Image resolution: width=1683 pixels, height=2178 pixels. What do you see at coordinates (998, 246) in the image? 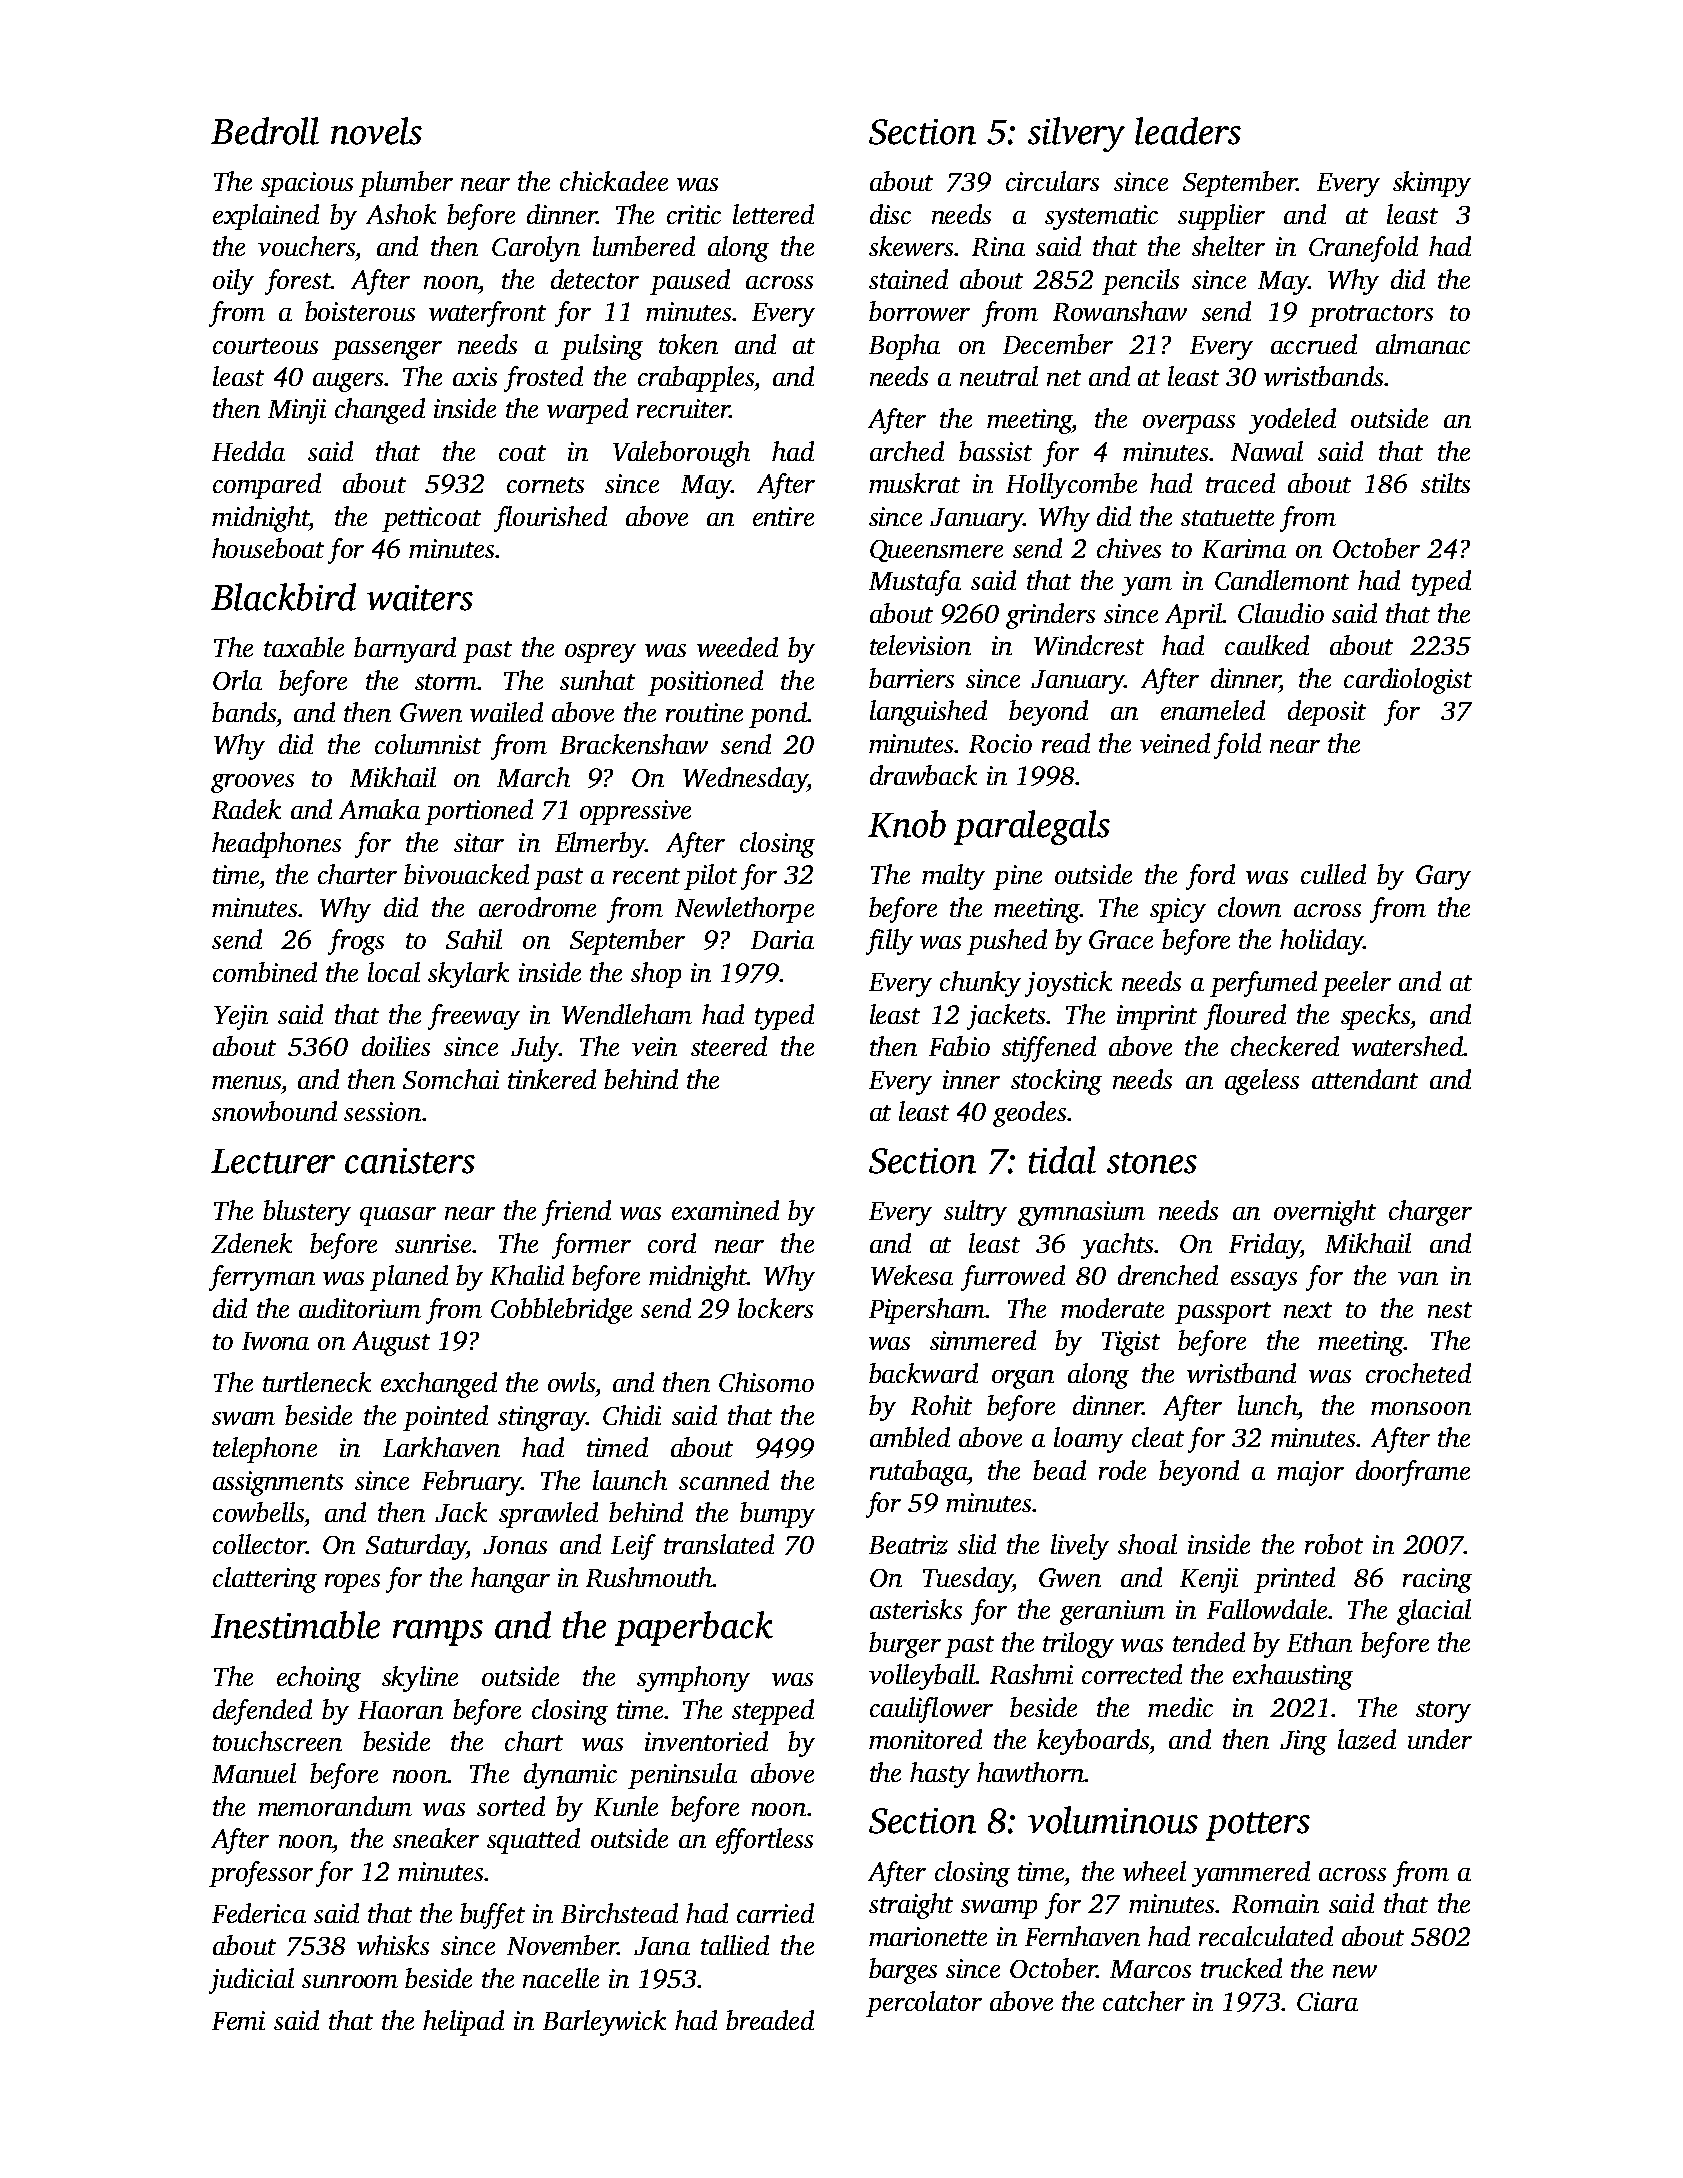
I see `Rina` at bounding box center [998, 246].
